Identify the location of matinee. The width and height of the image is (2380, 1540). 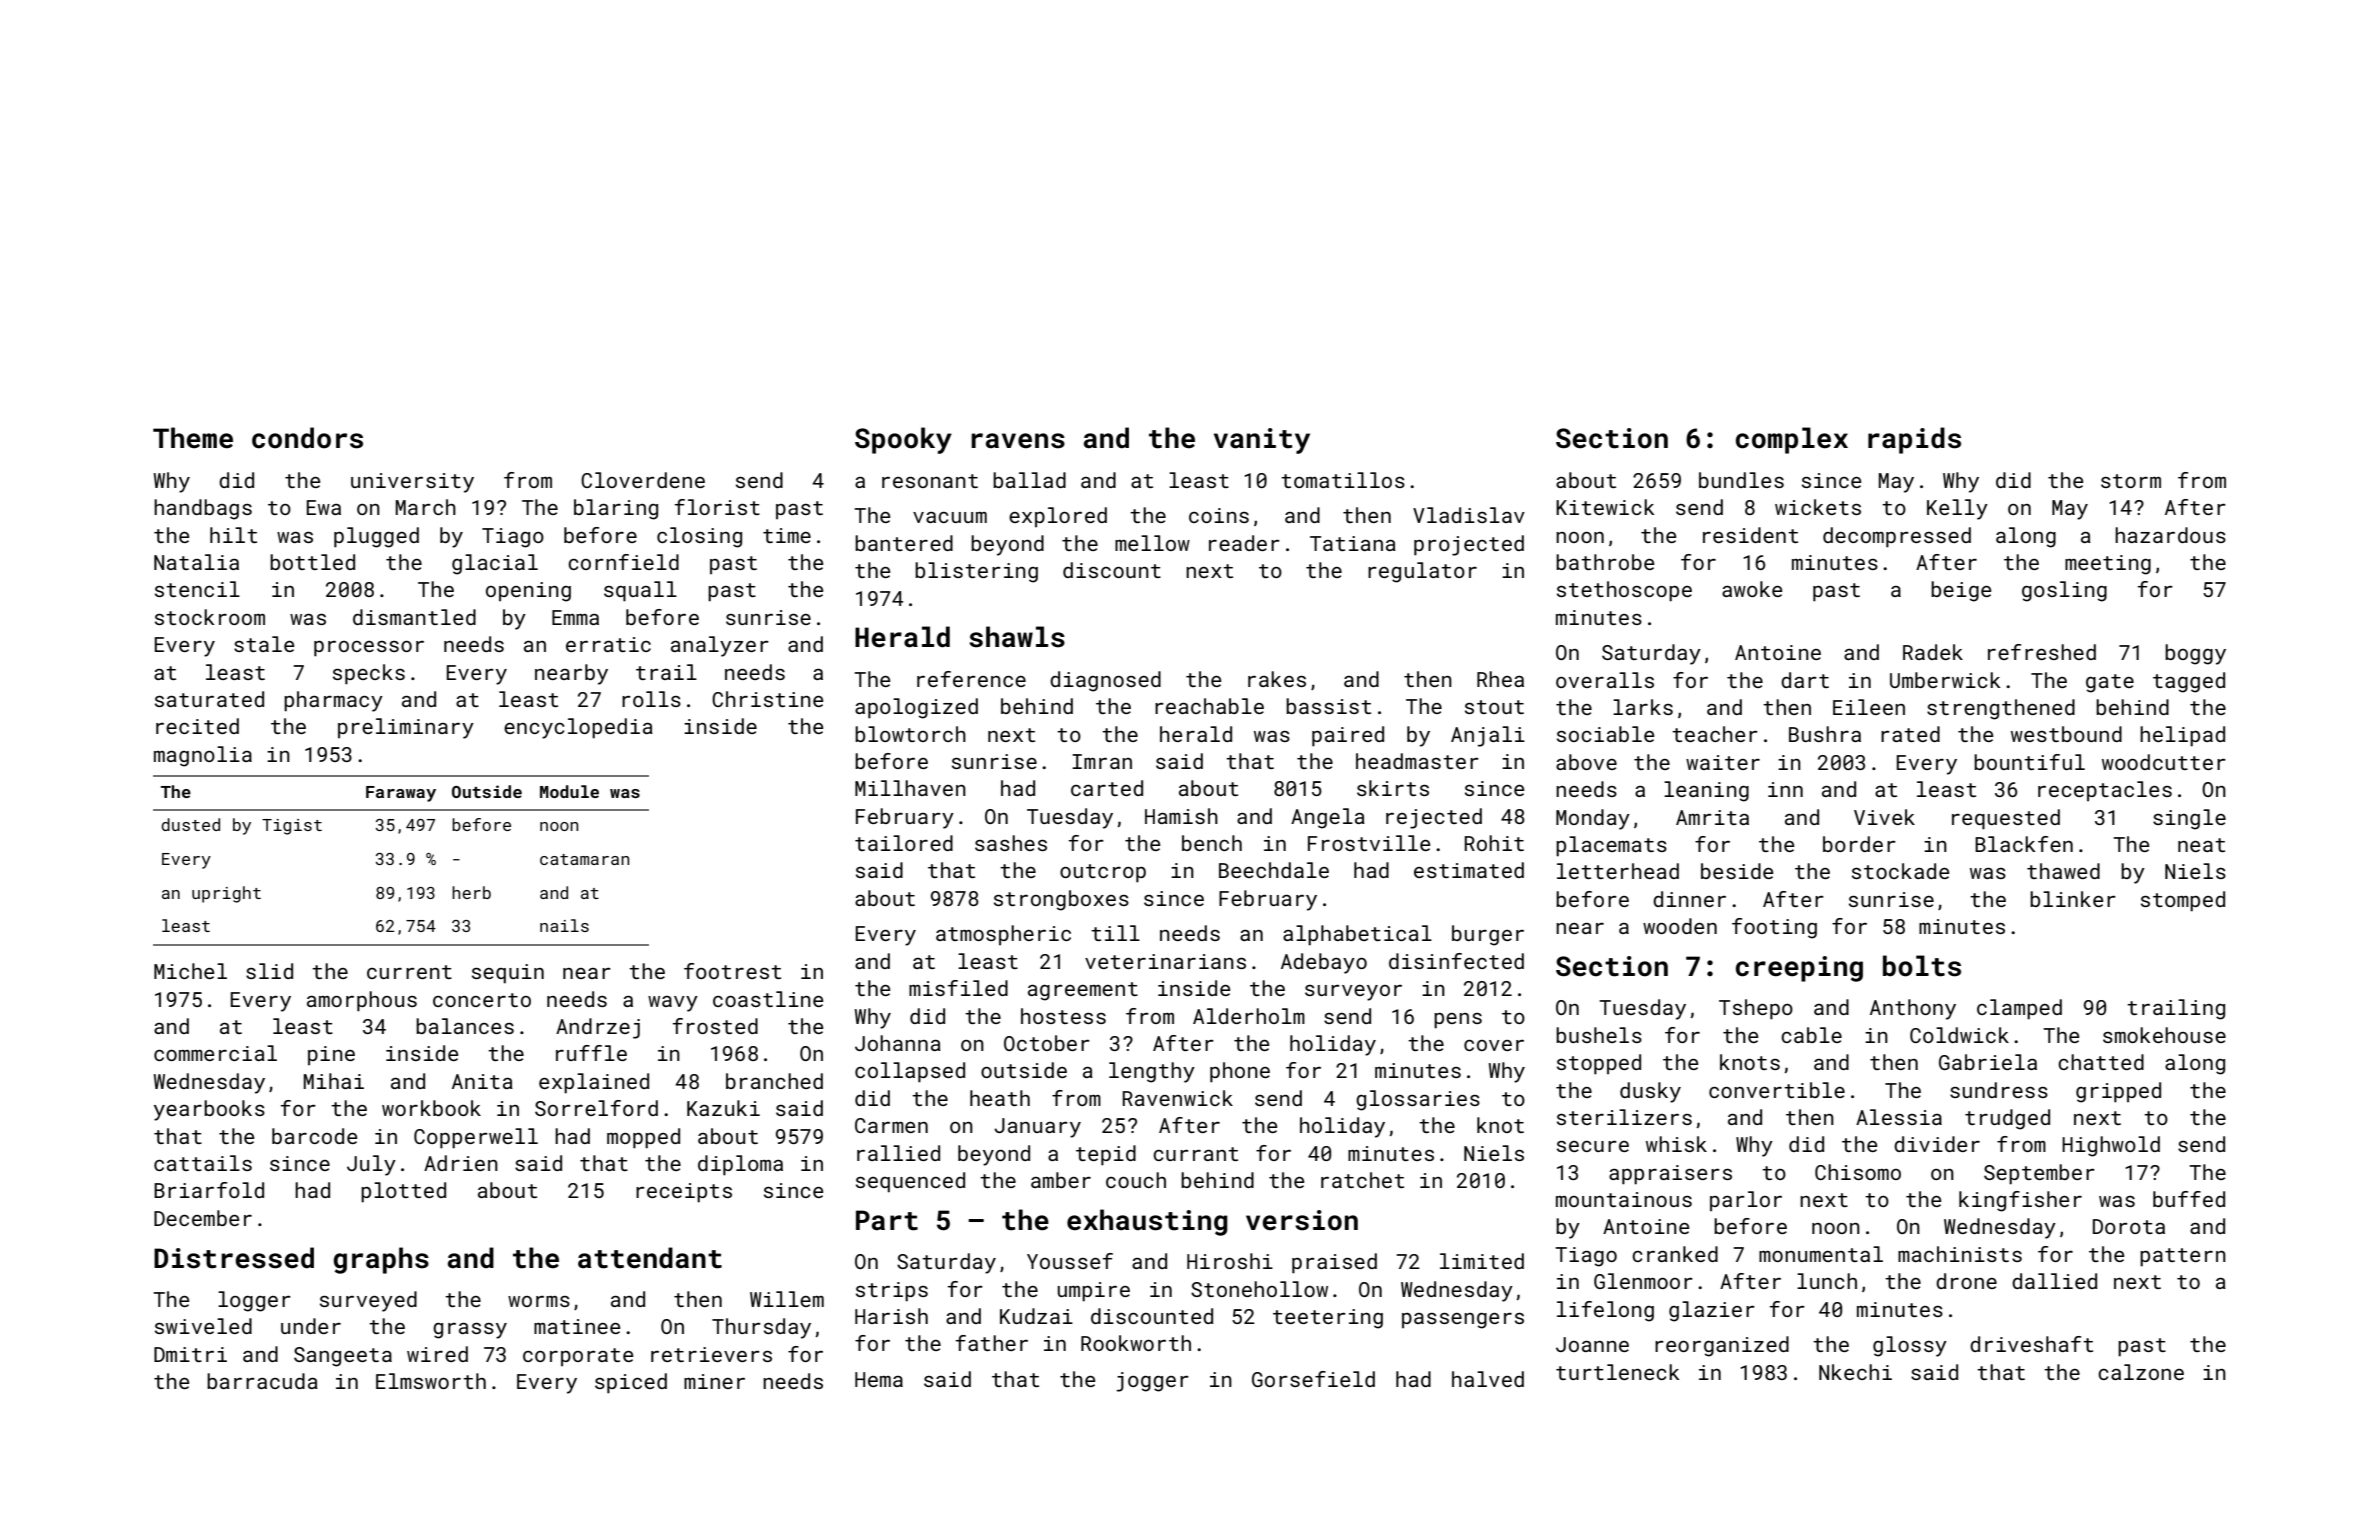
(577, 1326).
